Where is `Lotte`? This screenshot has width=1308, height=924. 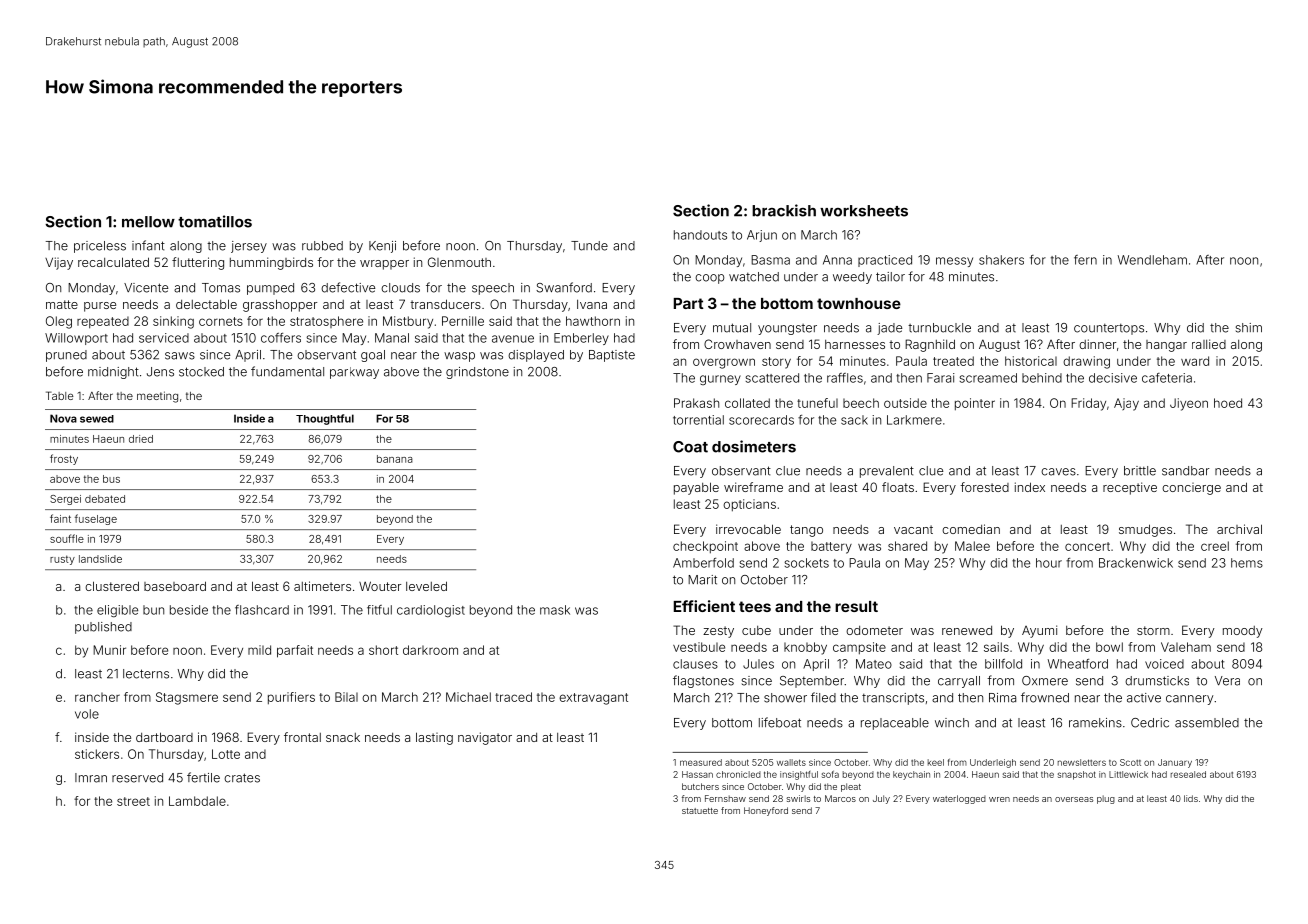
Lotte is located at coordinates (226, 754).
